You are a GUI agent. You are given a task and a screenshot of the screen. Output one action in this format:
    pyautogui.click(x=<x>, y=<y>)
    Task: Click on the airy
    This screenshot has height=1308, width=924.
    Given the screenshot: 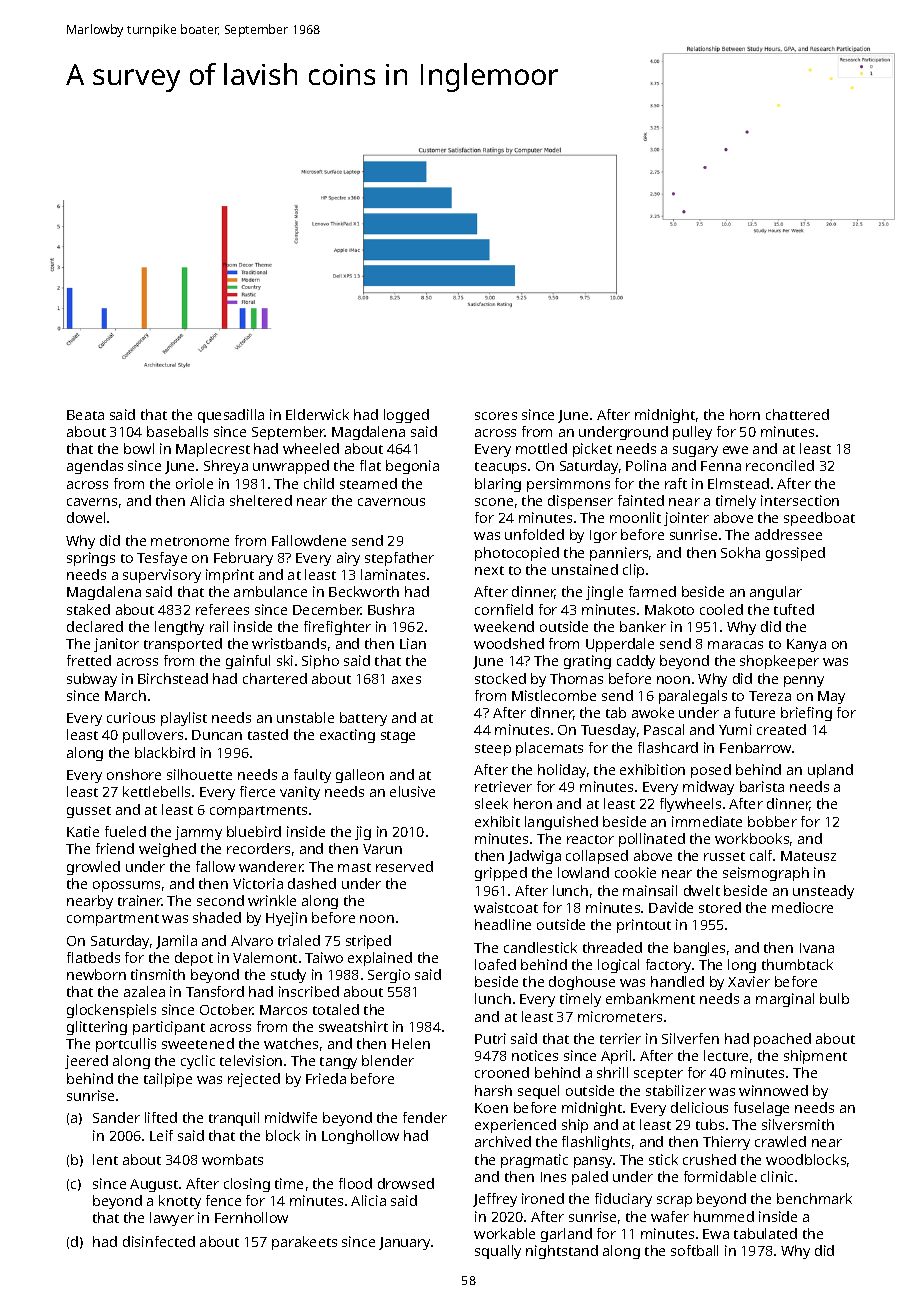 What is the action you would take?
    pyautogui.click(x=348, y=559)
